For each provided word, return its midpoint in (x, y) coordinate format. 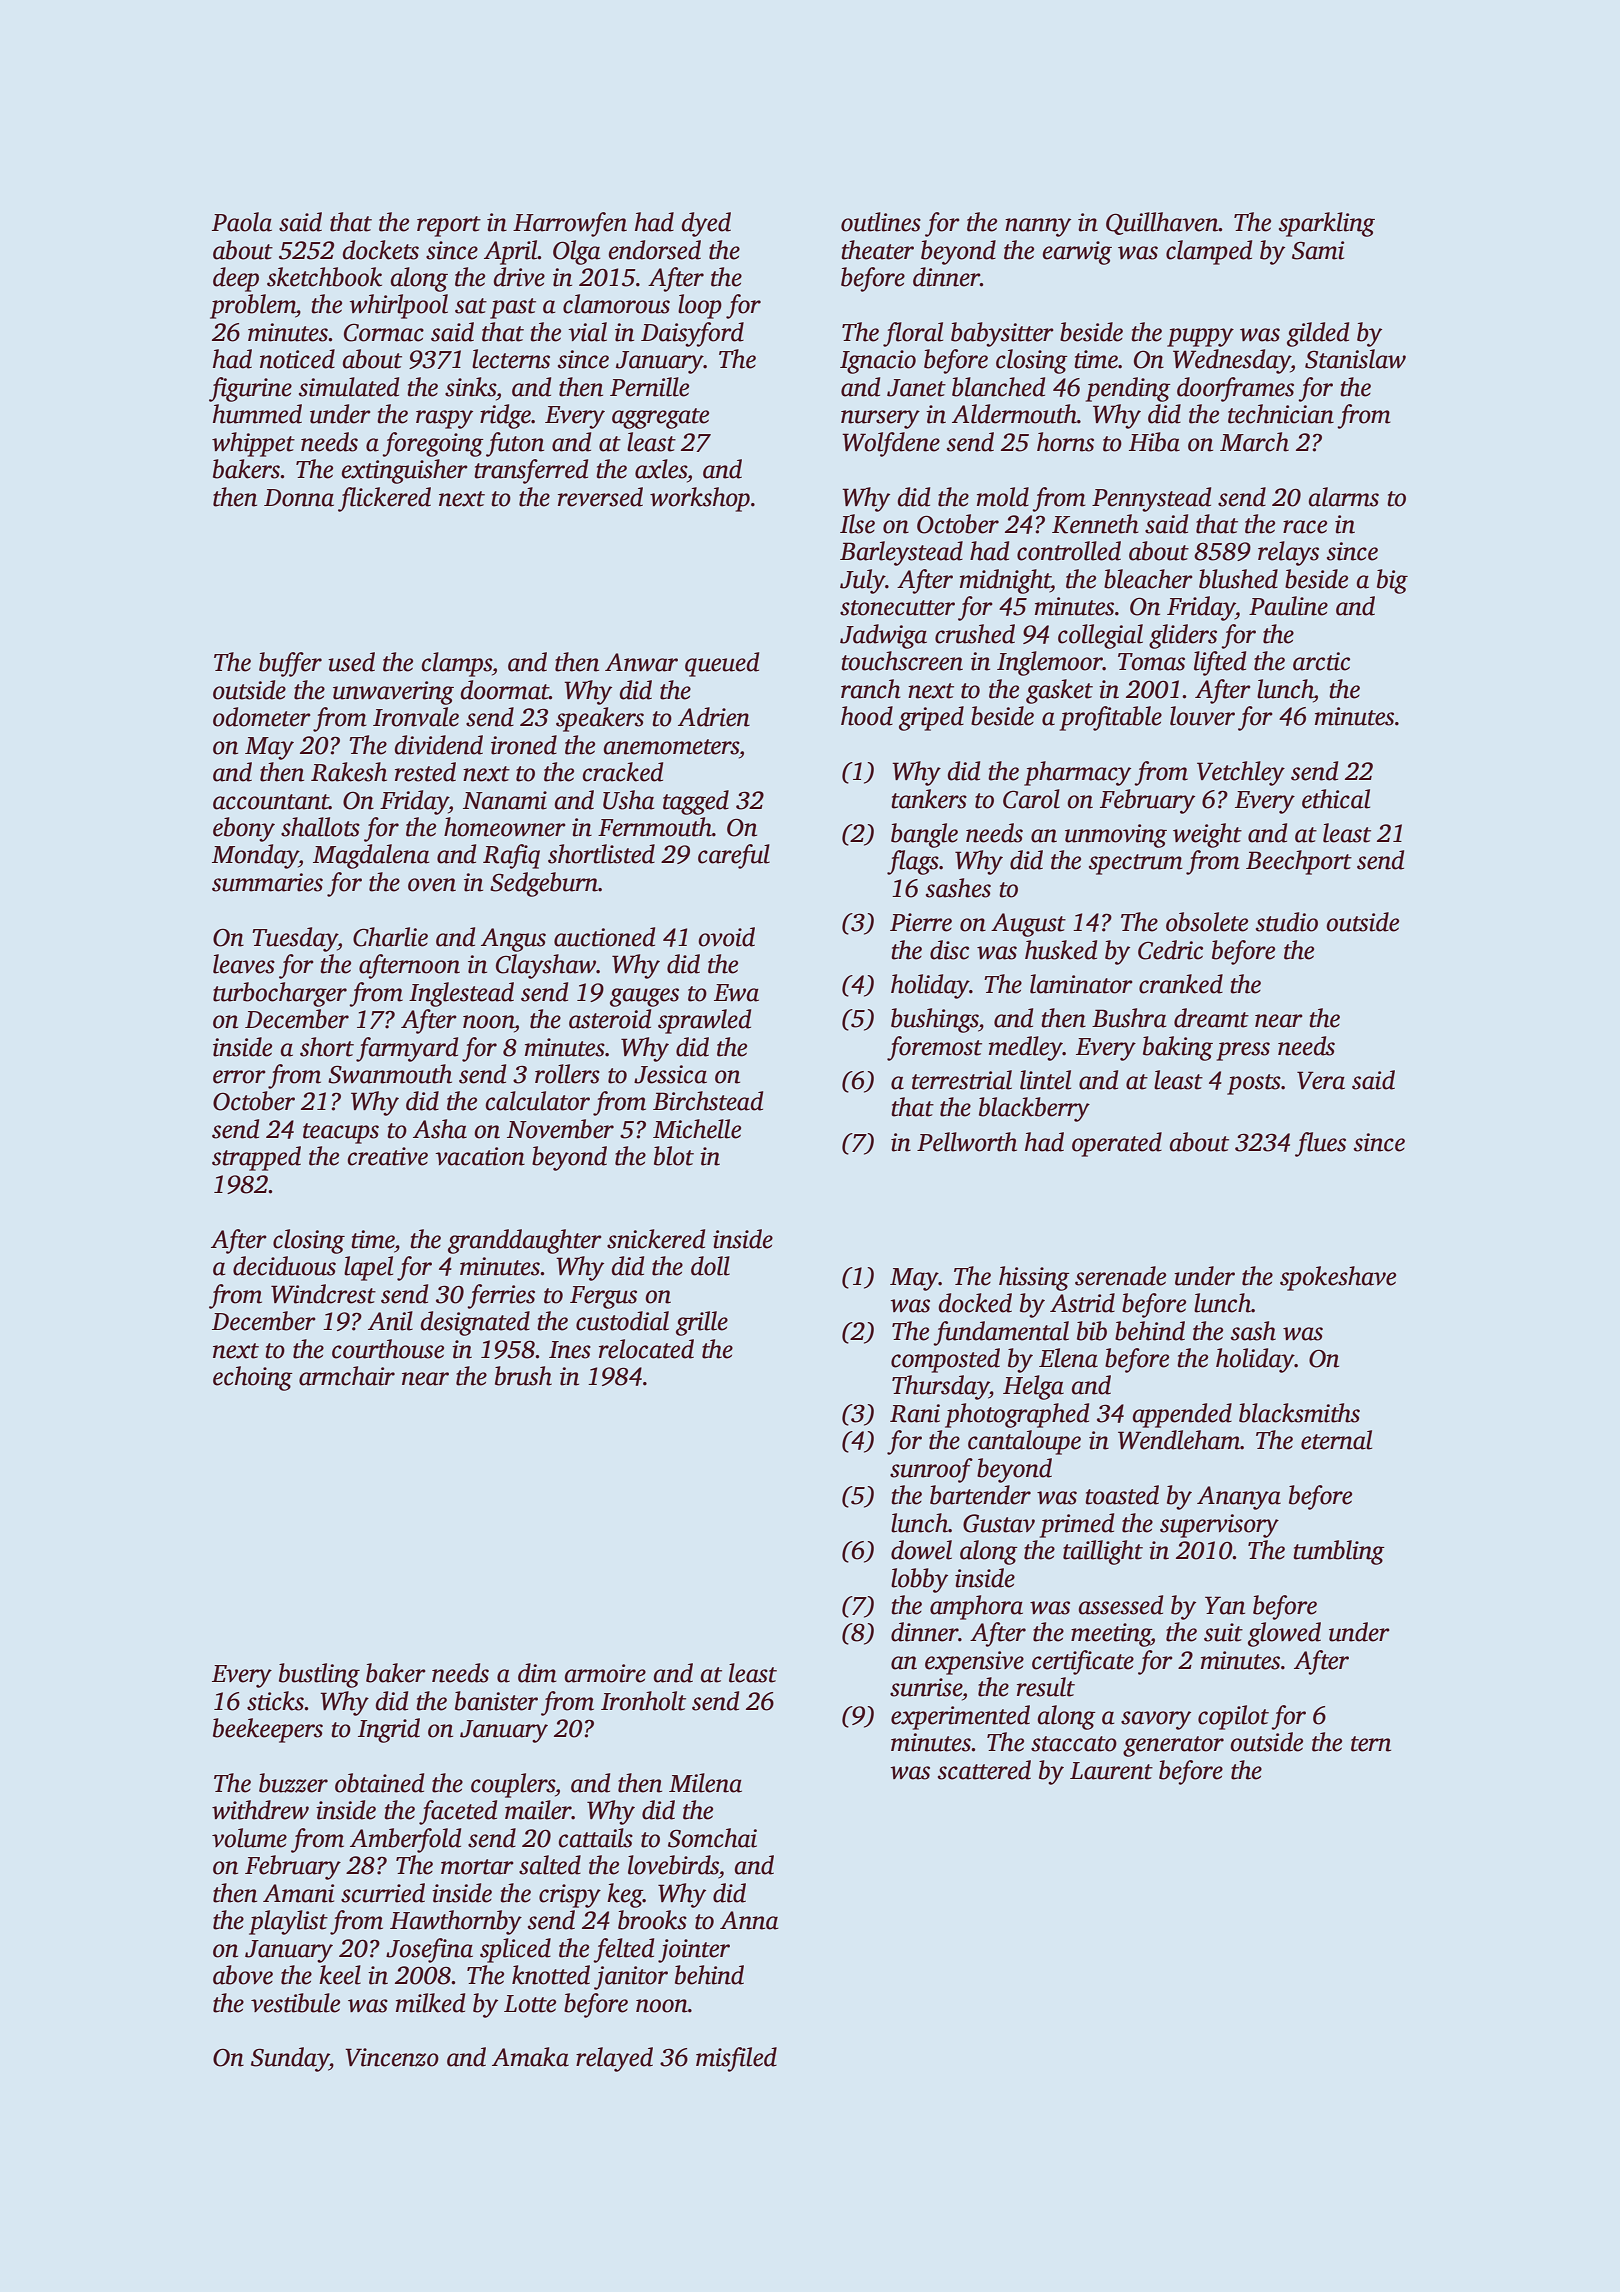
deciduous (284, 1266)
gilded (1318, 334)
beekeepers (268, 1730)
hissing (1034, 1278)
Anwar (641, 662)
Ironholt (643, 1701)
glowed (1284, 1634)
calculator (537, 1101)
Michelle (697, 1129)
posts (1254, 1084)
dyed (706, 224)
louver (1202, 716)
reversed (600, 497)
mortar (477, 1867)
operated (1117, 1144)
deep (236, 279)
